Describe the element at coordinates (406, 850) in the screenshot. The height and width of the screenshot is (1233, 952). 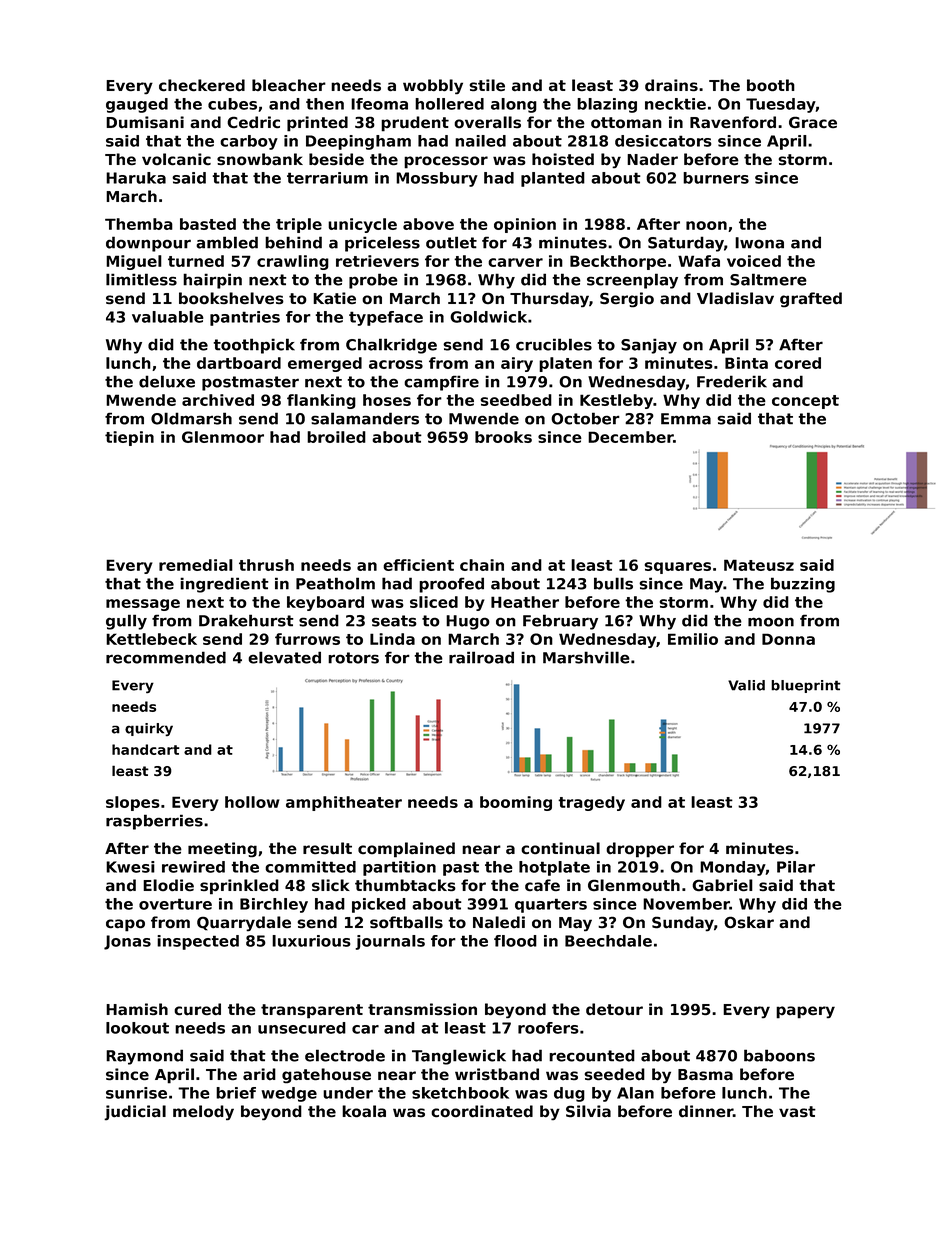
I see `complained` at that location.
